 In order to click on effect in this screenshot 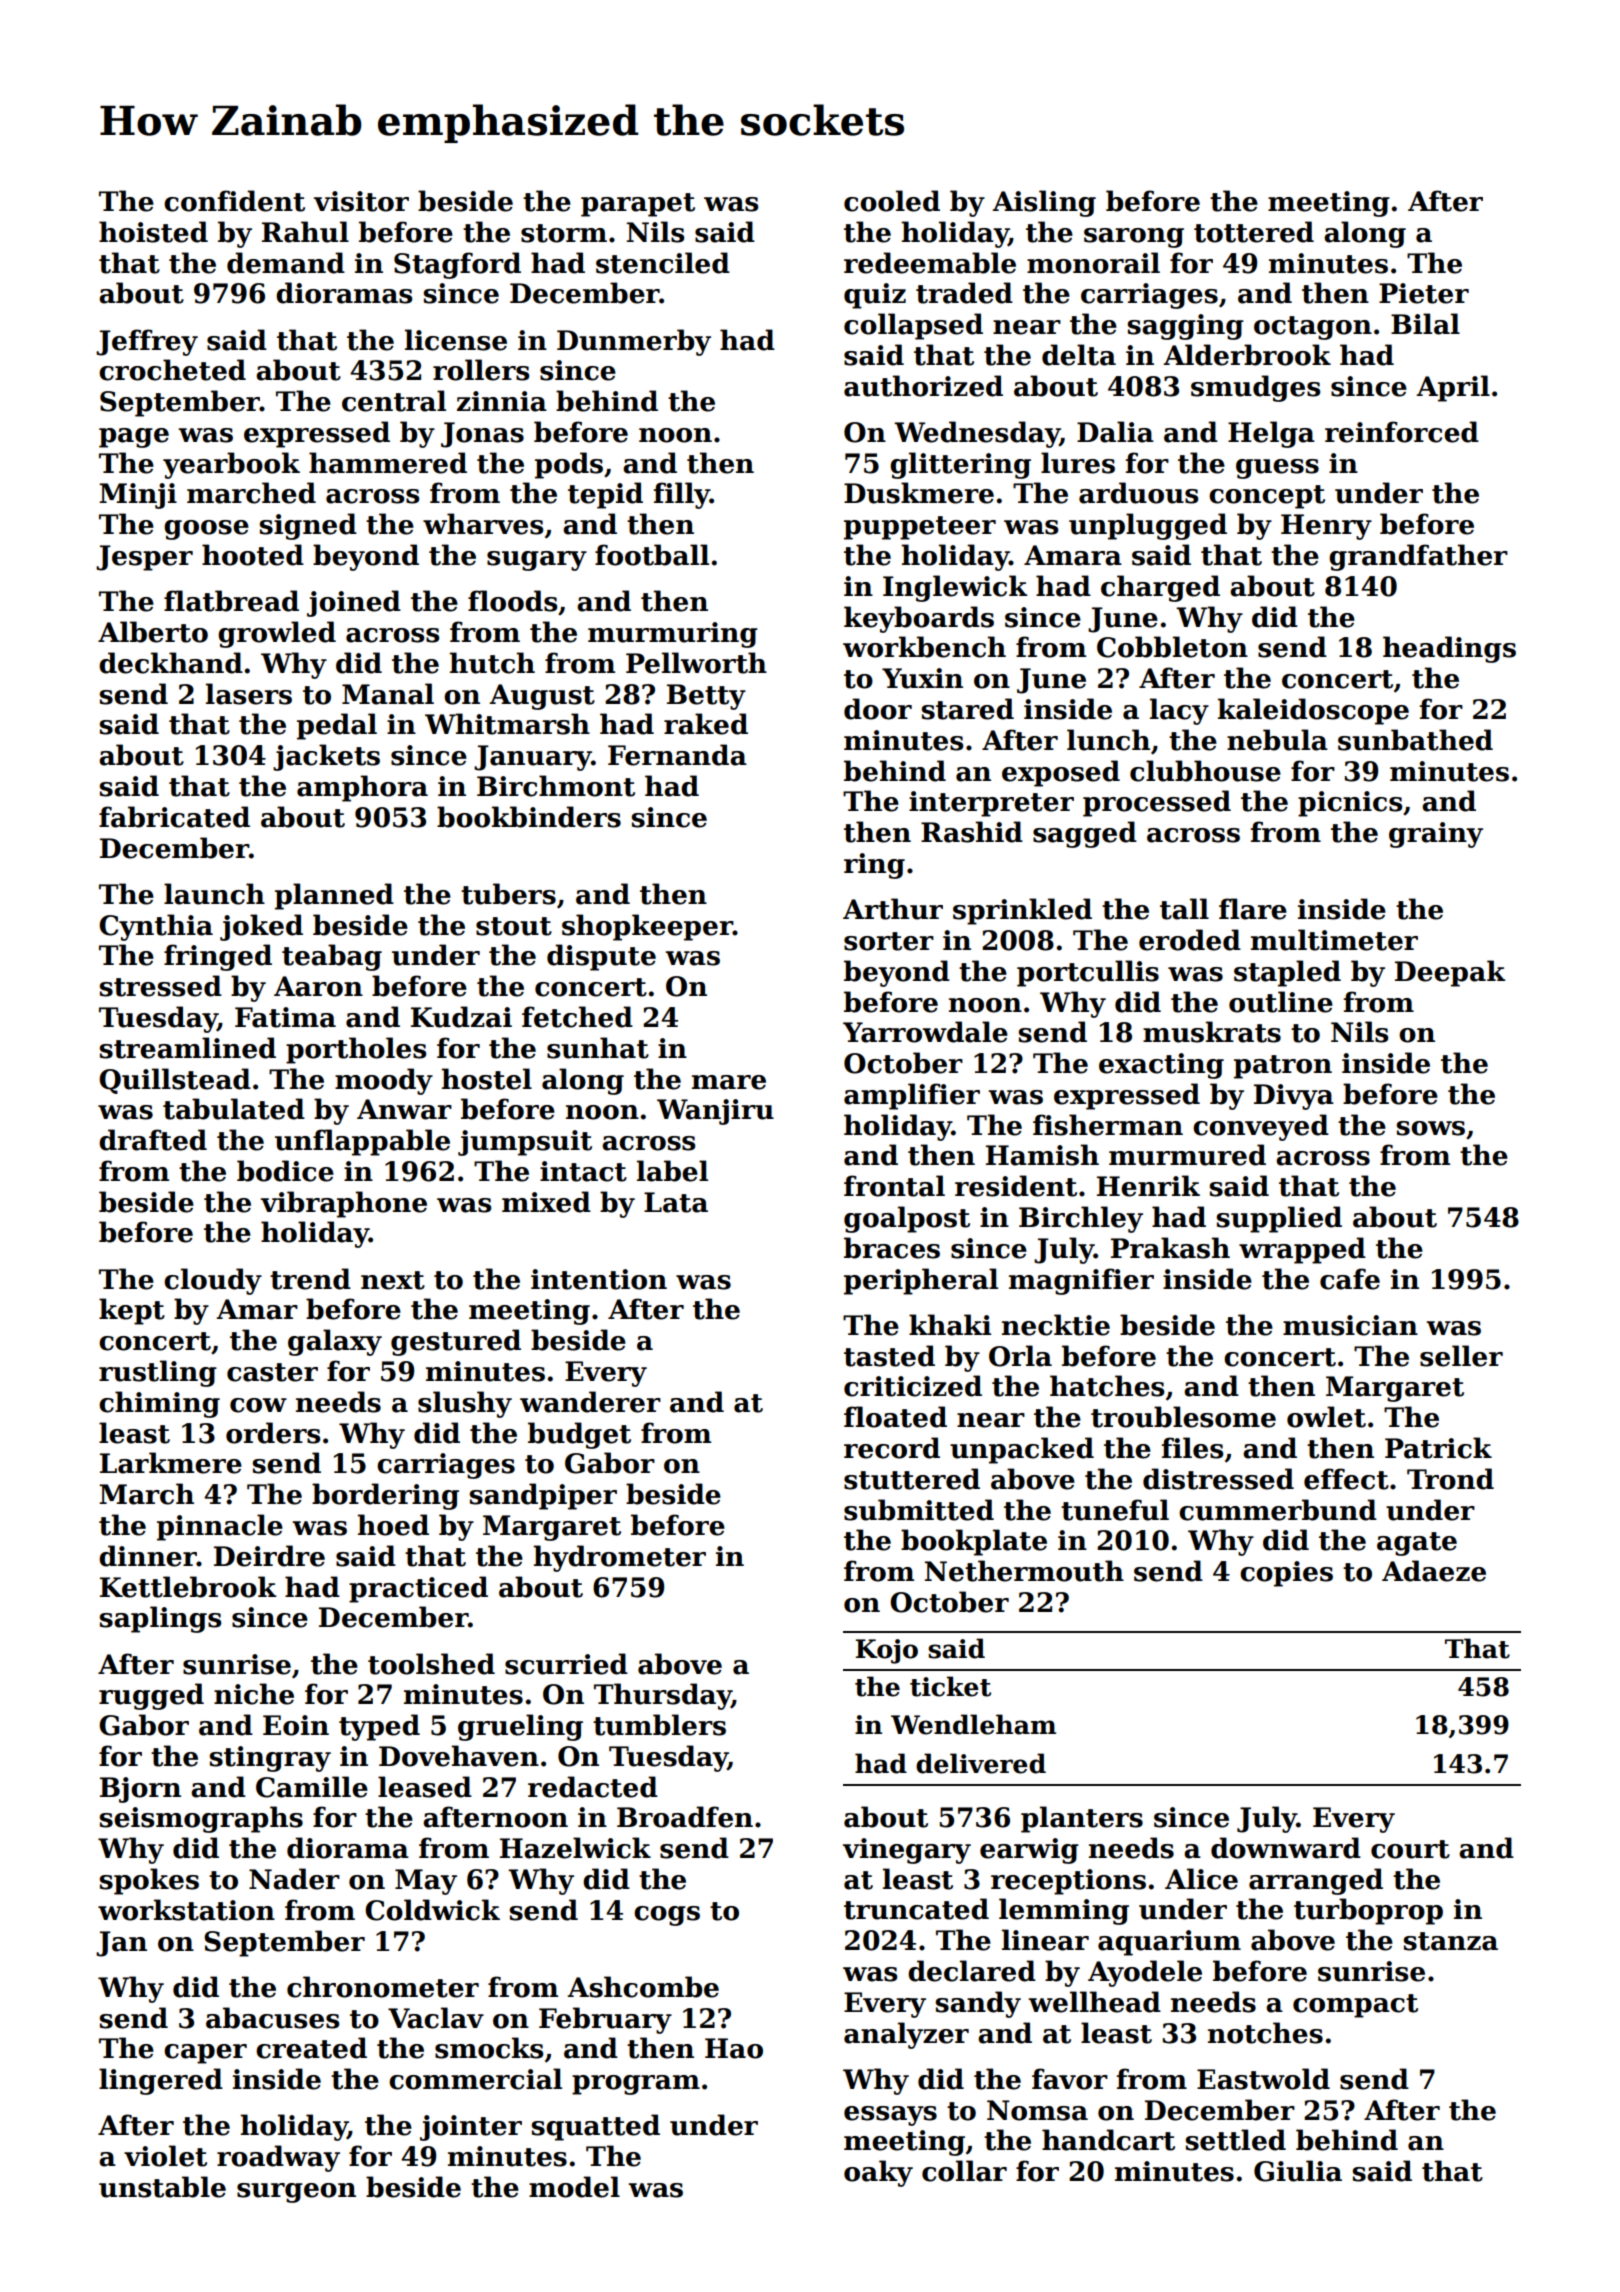, I will do `click(1346, 1479)`.
